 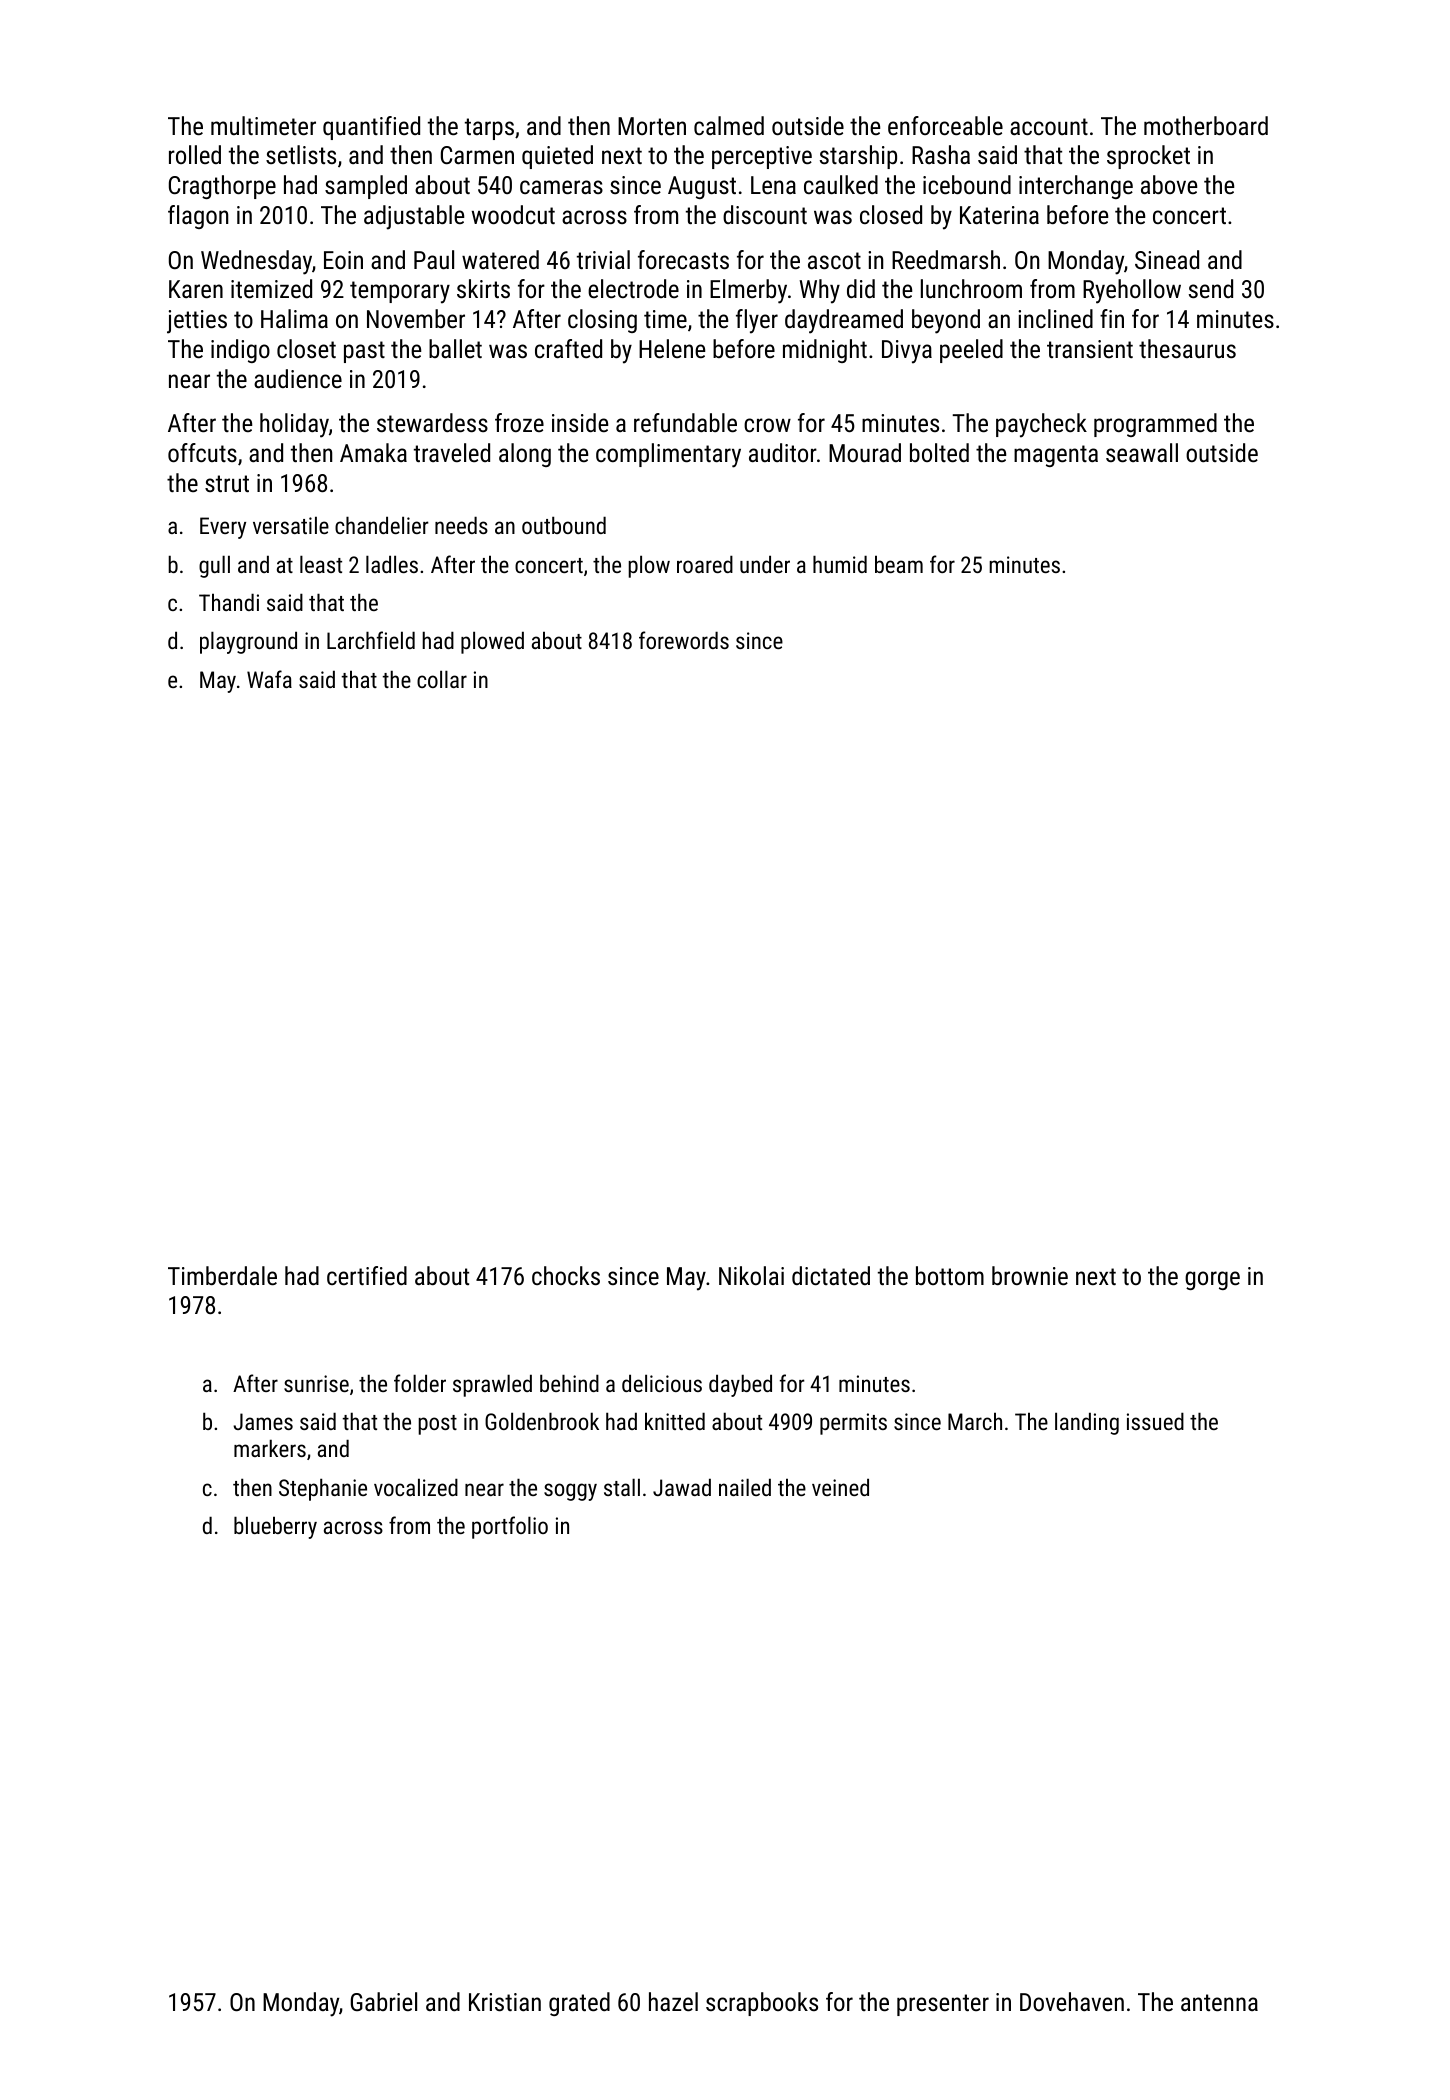 I want to click on antenna, so click(x=1219, y=2002).
